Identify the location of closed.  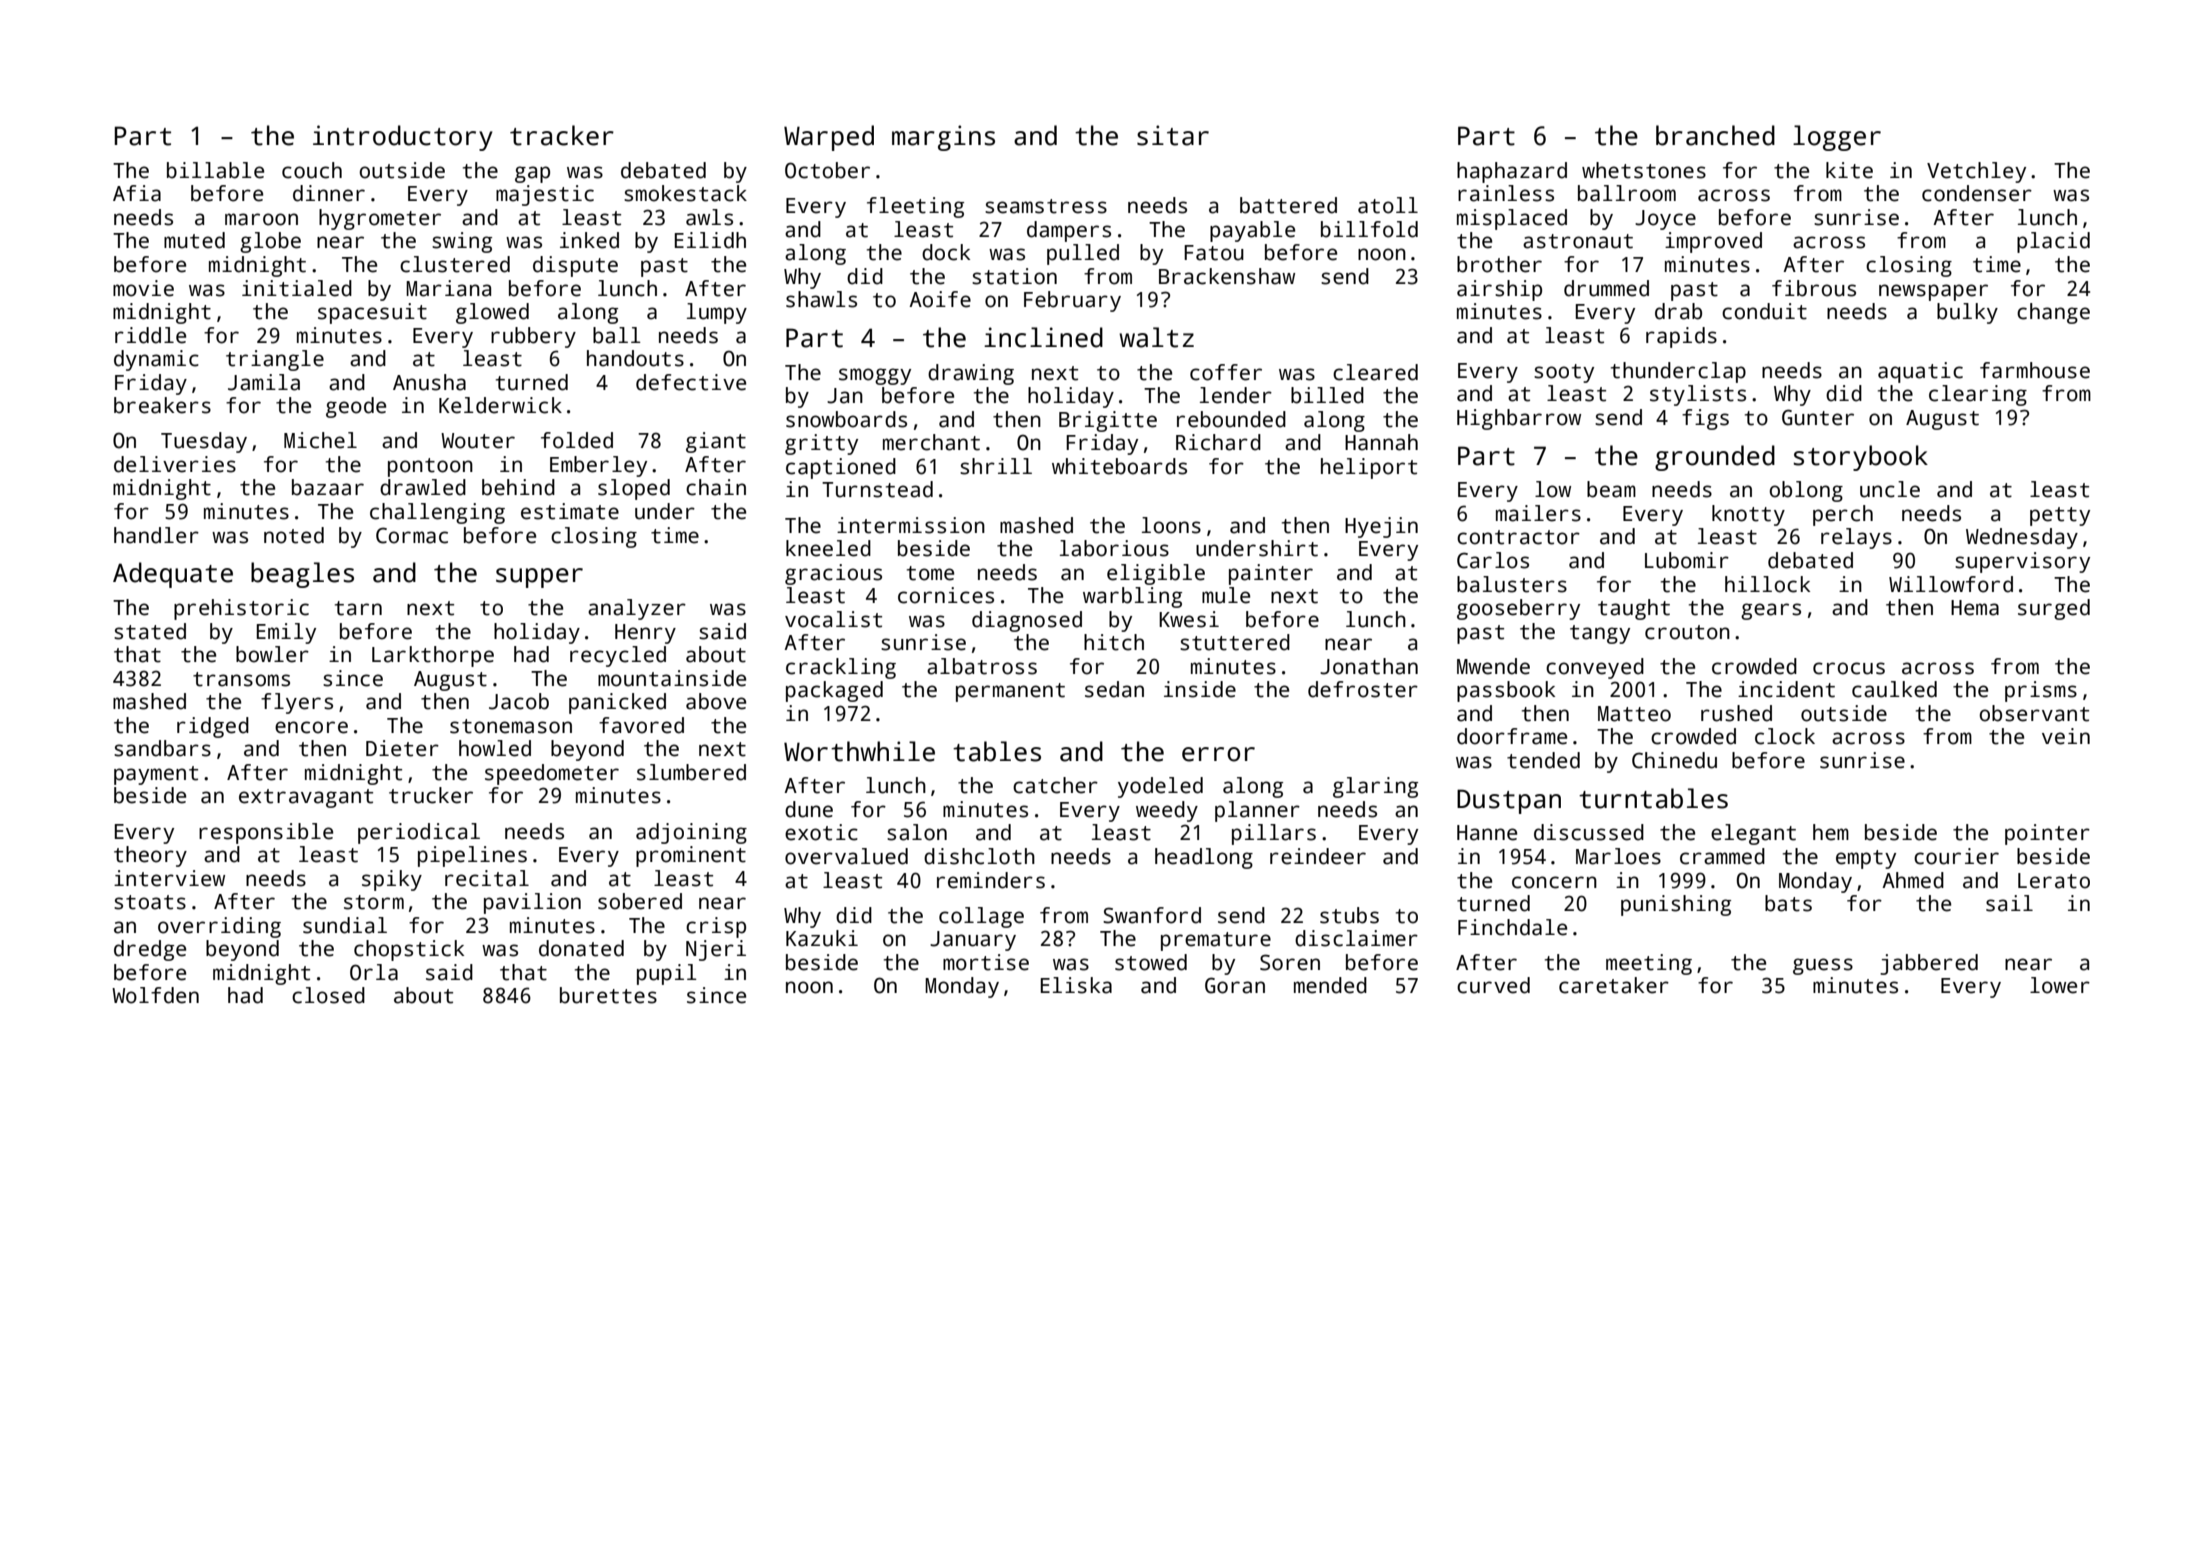
(328, 995).
